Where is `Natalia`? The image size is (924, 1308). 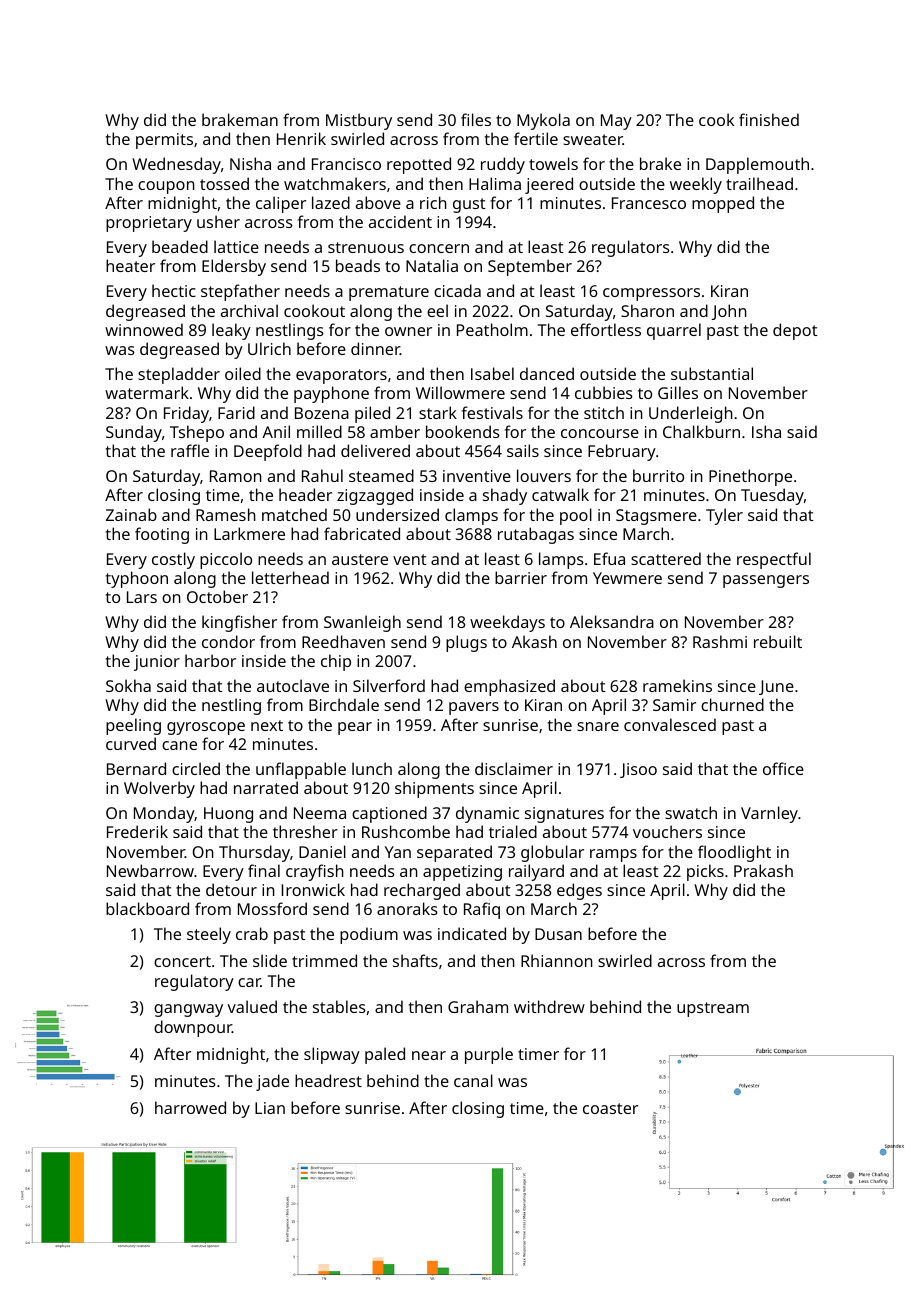
Natalia is located at coordinates (432, 265).
